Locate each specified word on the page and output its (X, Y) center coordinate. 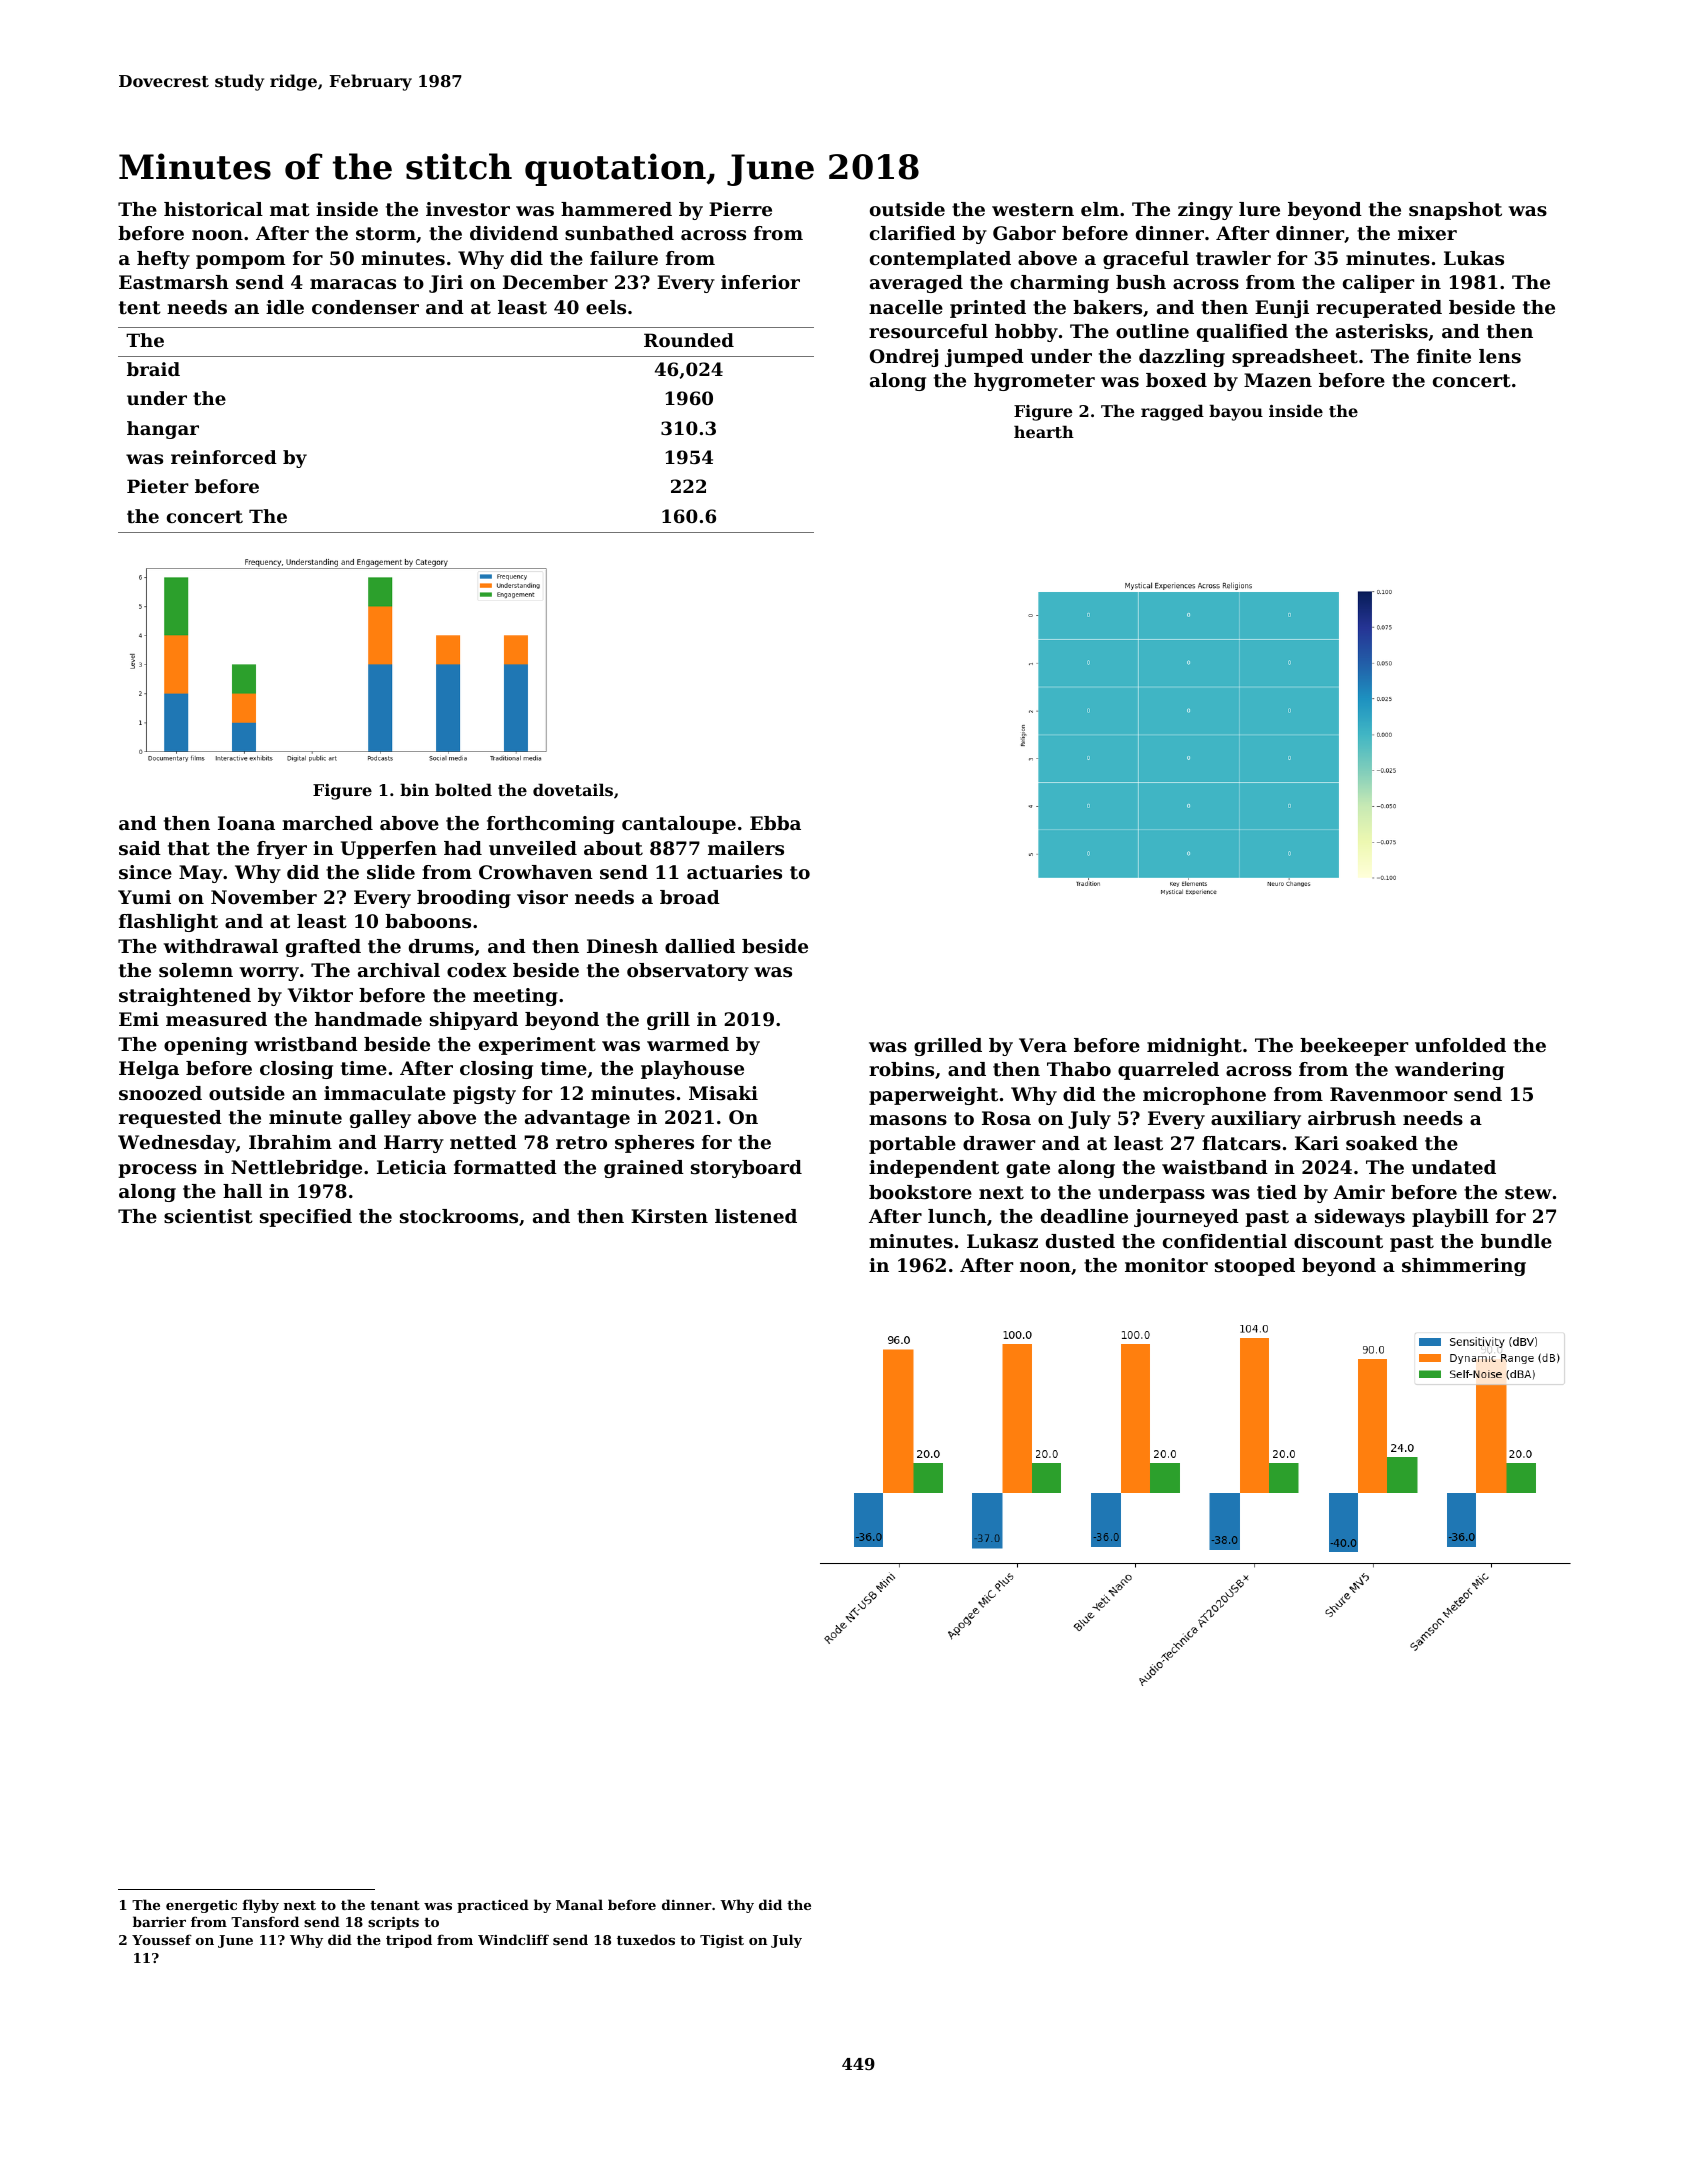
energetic (201, 1906)
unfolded (1460, 1045)
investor (468, 209)
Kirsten (669, 1216)
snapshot (1455, 211)
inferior (760, 282)
